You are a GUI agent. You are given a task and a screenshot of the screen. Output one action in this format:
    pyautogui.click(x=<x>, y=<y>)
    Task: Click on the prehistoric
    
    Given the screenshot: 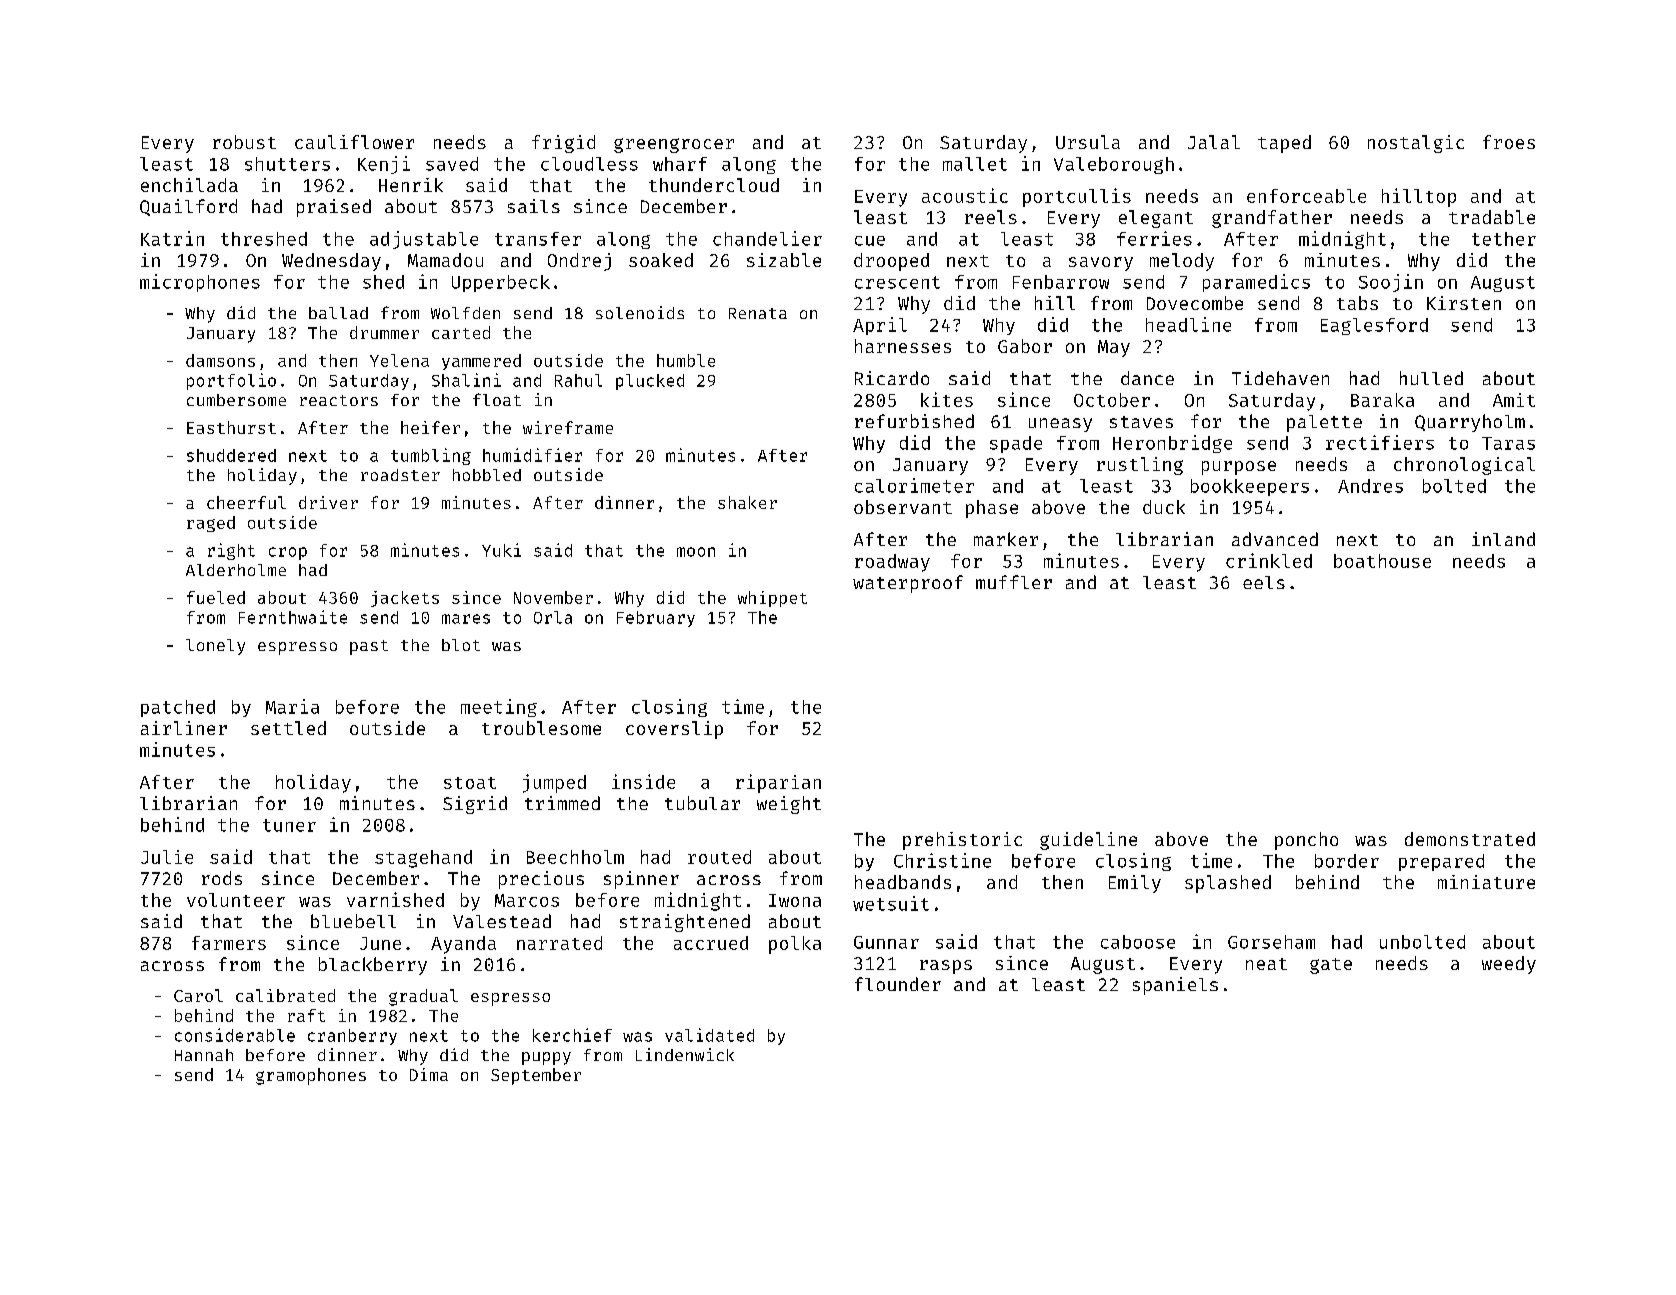 What is the action you would take?
    pyautogui.click(x=962, y=841)
